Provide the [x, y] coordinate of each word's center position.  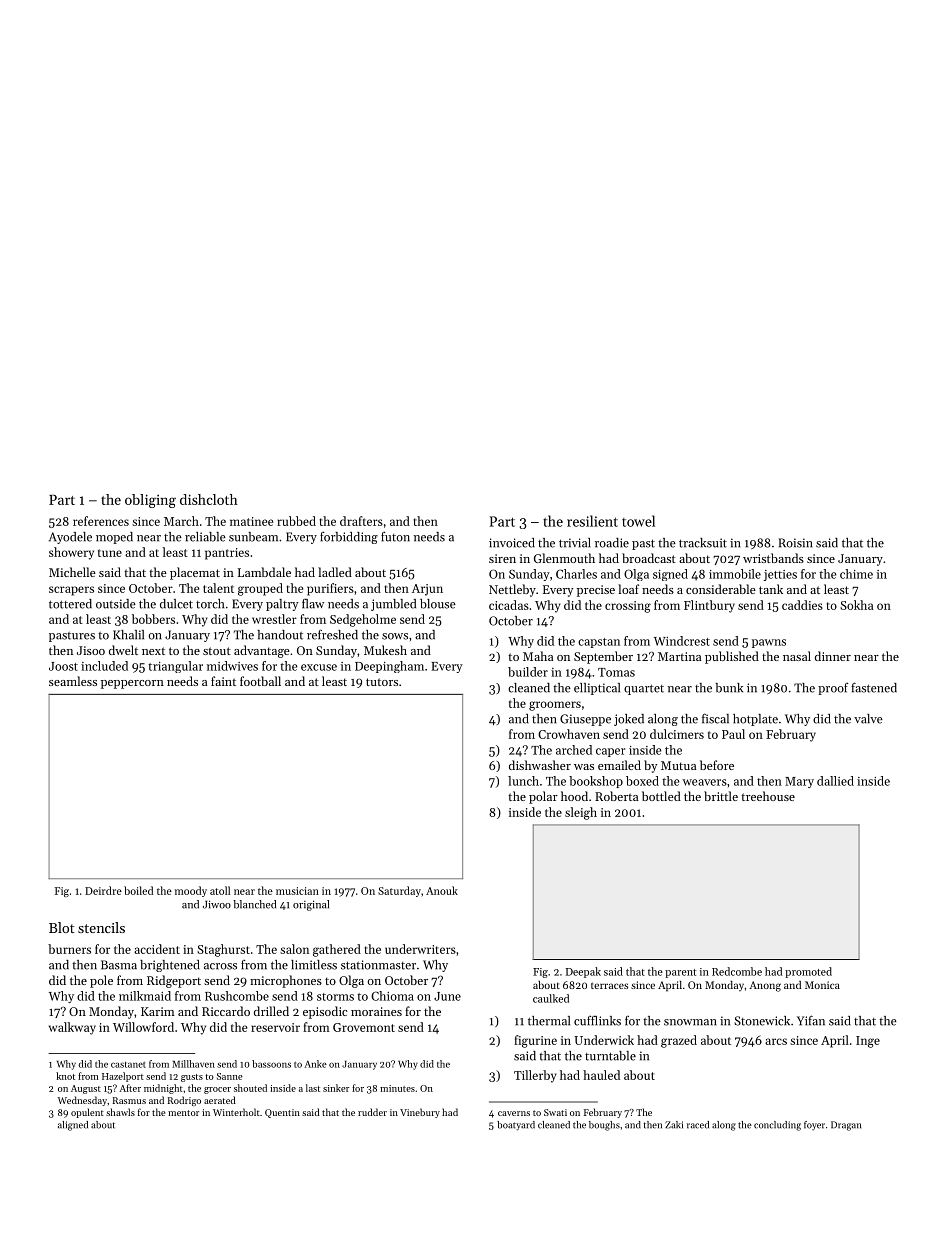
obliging [150, 501]
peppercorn [132, 684]
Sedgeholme [363, 620]
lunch [523, 781]
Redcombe [737, 971]
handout [280, 635]
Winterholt [236, 1112]
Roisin [796, 543]
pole [101, 981]
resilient [592, 521]
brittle [721, 796]
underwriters [420, 949]
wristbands [773, 558]
